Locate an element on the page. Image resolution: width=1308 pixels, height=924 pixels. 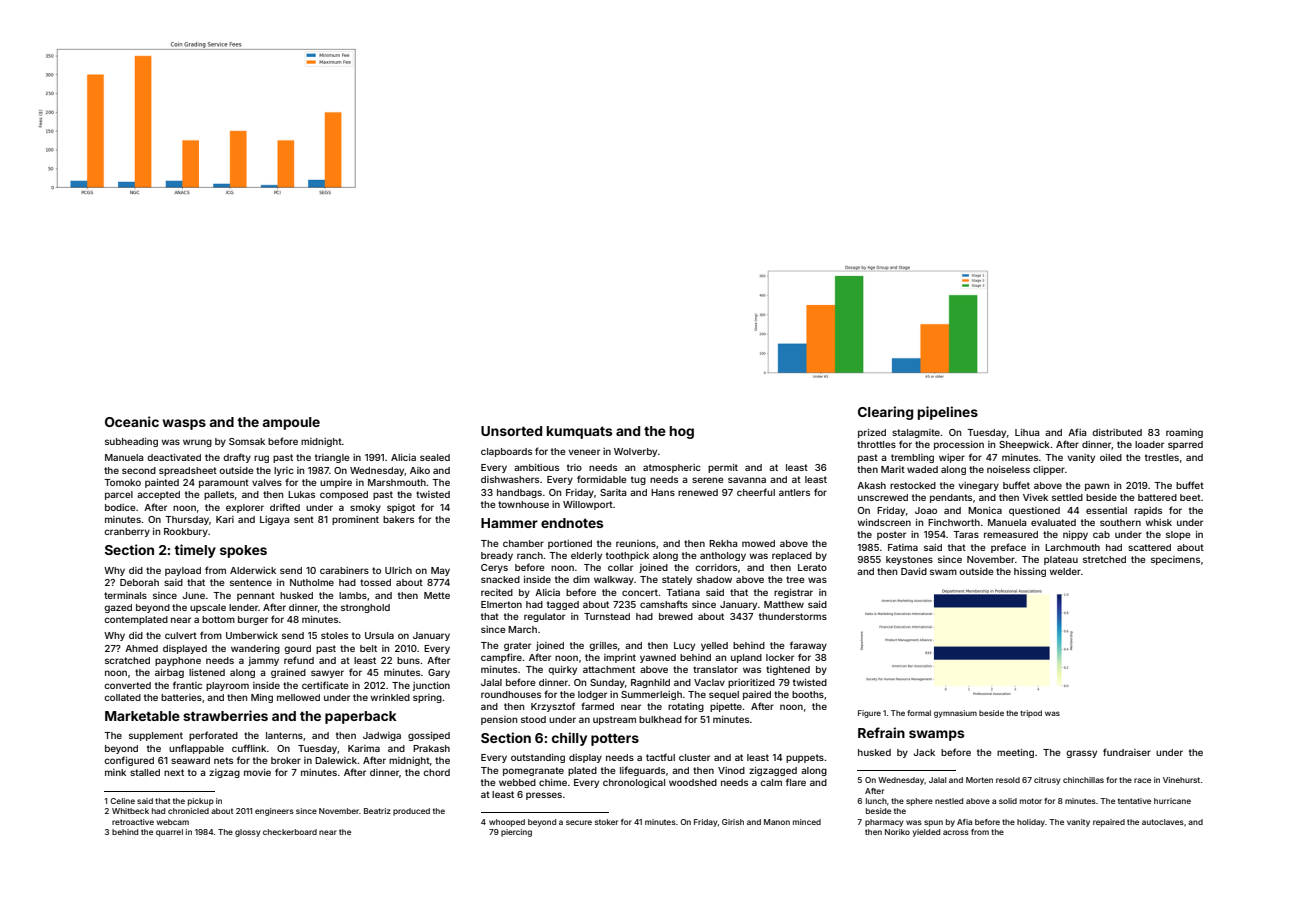
quarrel is located at coordinates (169, 833).
